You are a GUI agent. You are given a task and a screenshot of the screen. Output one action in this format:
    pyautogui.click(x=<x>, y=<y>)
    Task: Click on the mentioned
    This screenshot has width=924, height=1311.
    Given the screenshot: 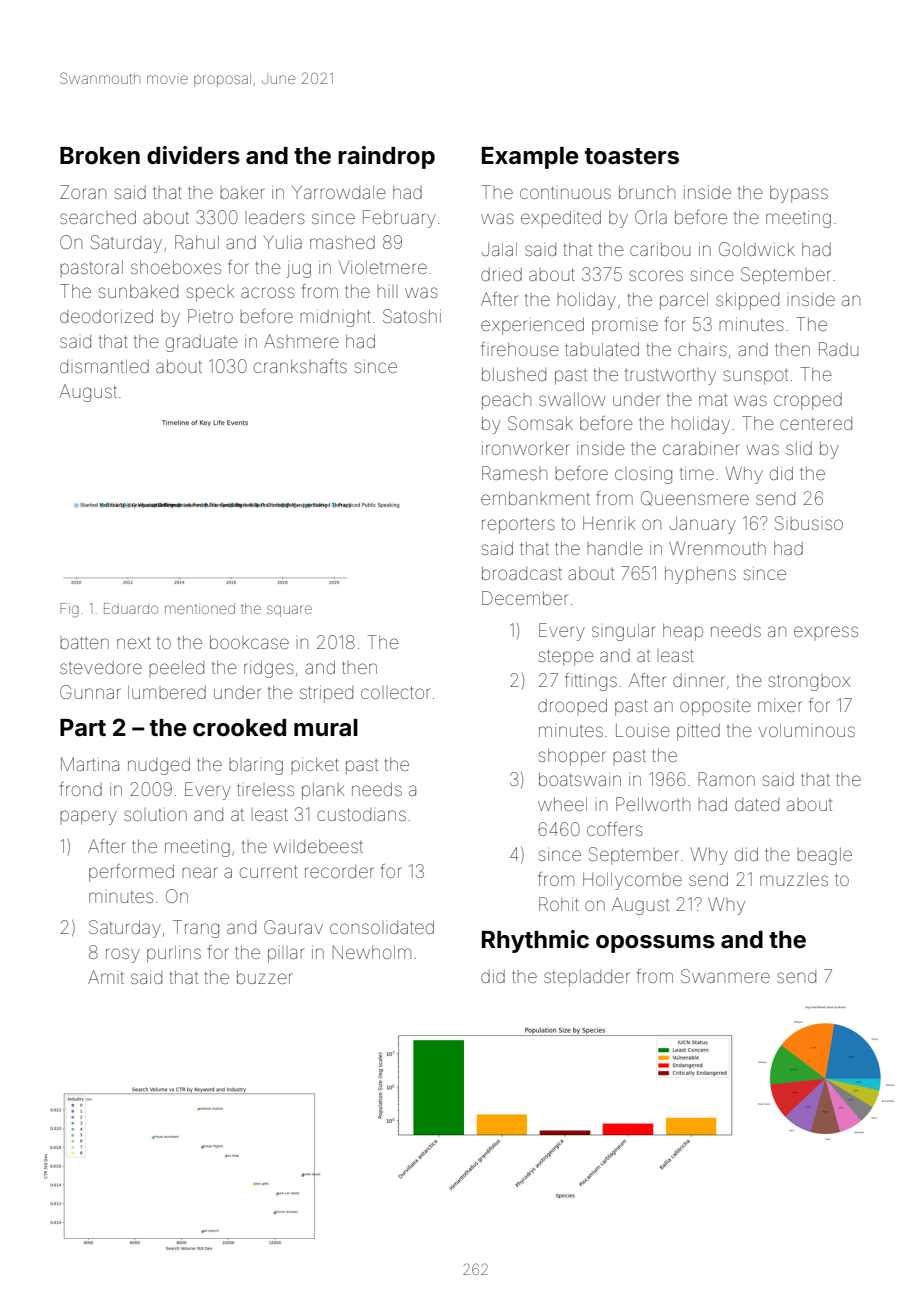 What is the action you would take?
    pyautogui.click(x=200, y=608)
